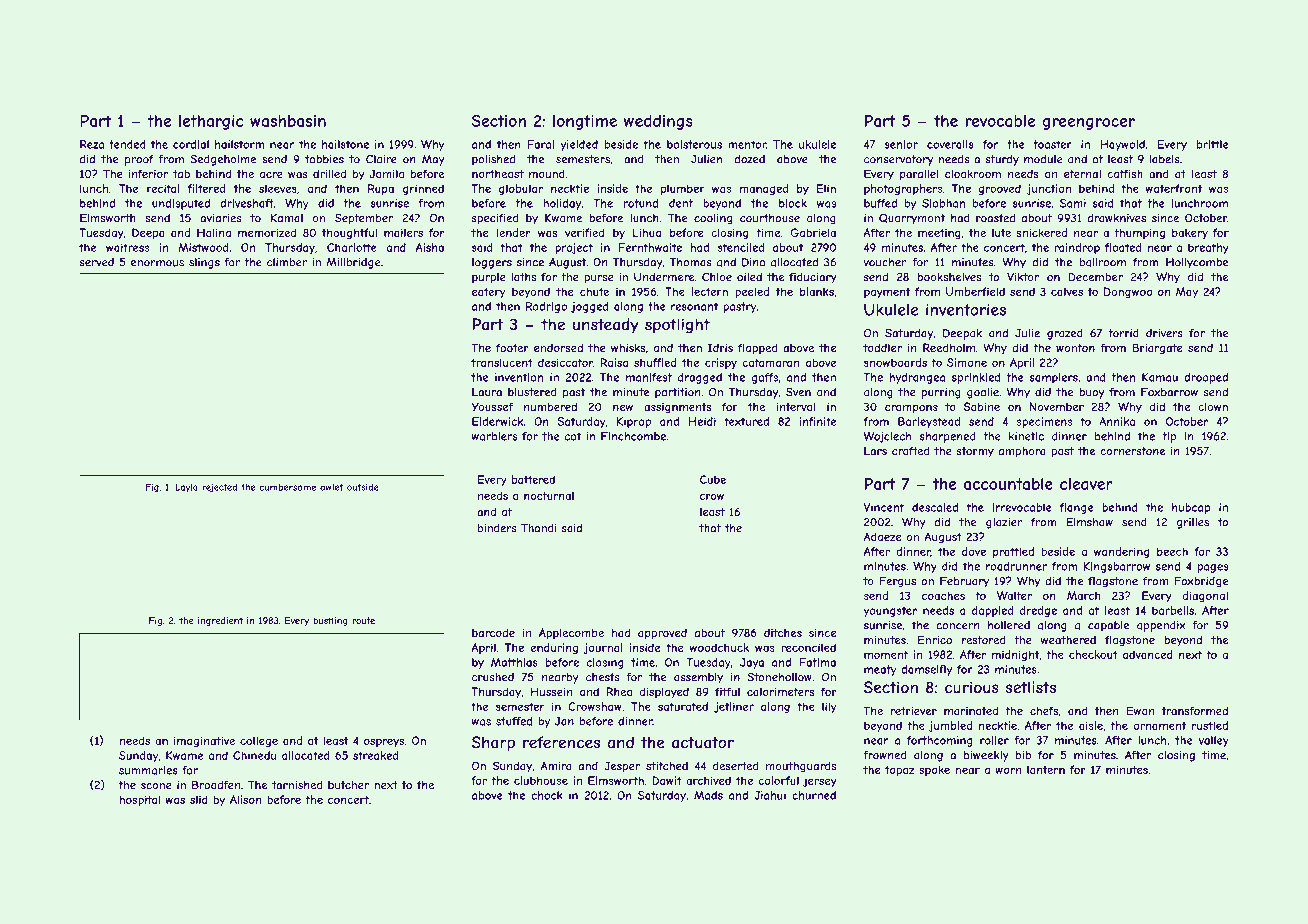 The height and width of the page is (924, 1308). Describe the element at coordinates (1089, 522) in the page. I see `Elmshaw` at that location.
